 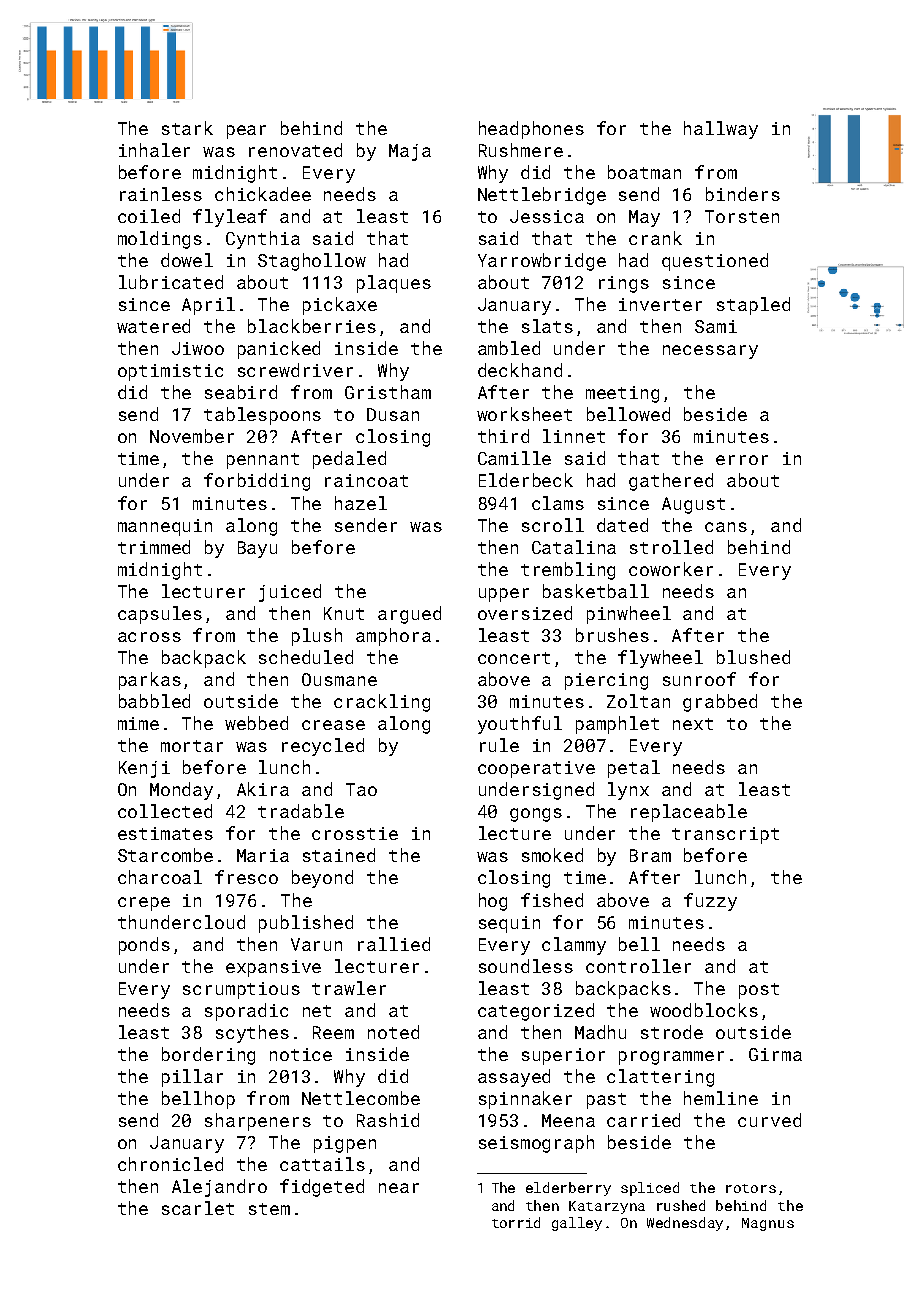 What do you see at coordinates (710, 352) in the page?
I see `necessary` at bounding box center [710, 352].
